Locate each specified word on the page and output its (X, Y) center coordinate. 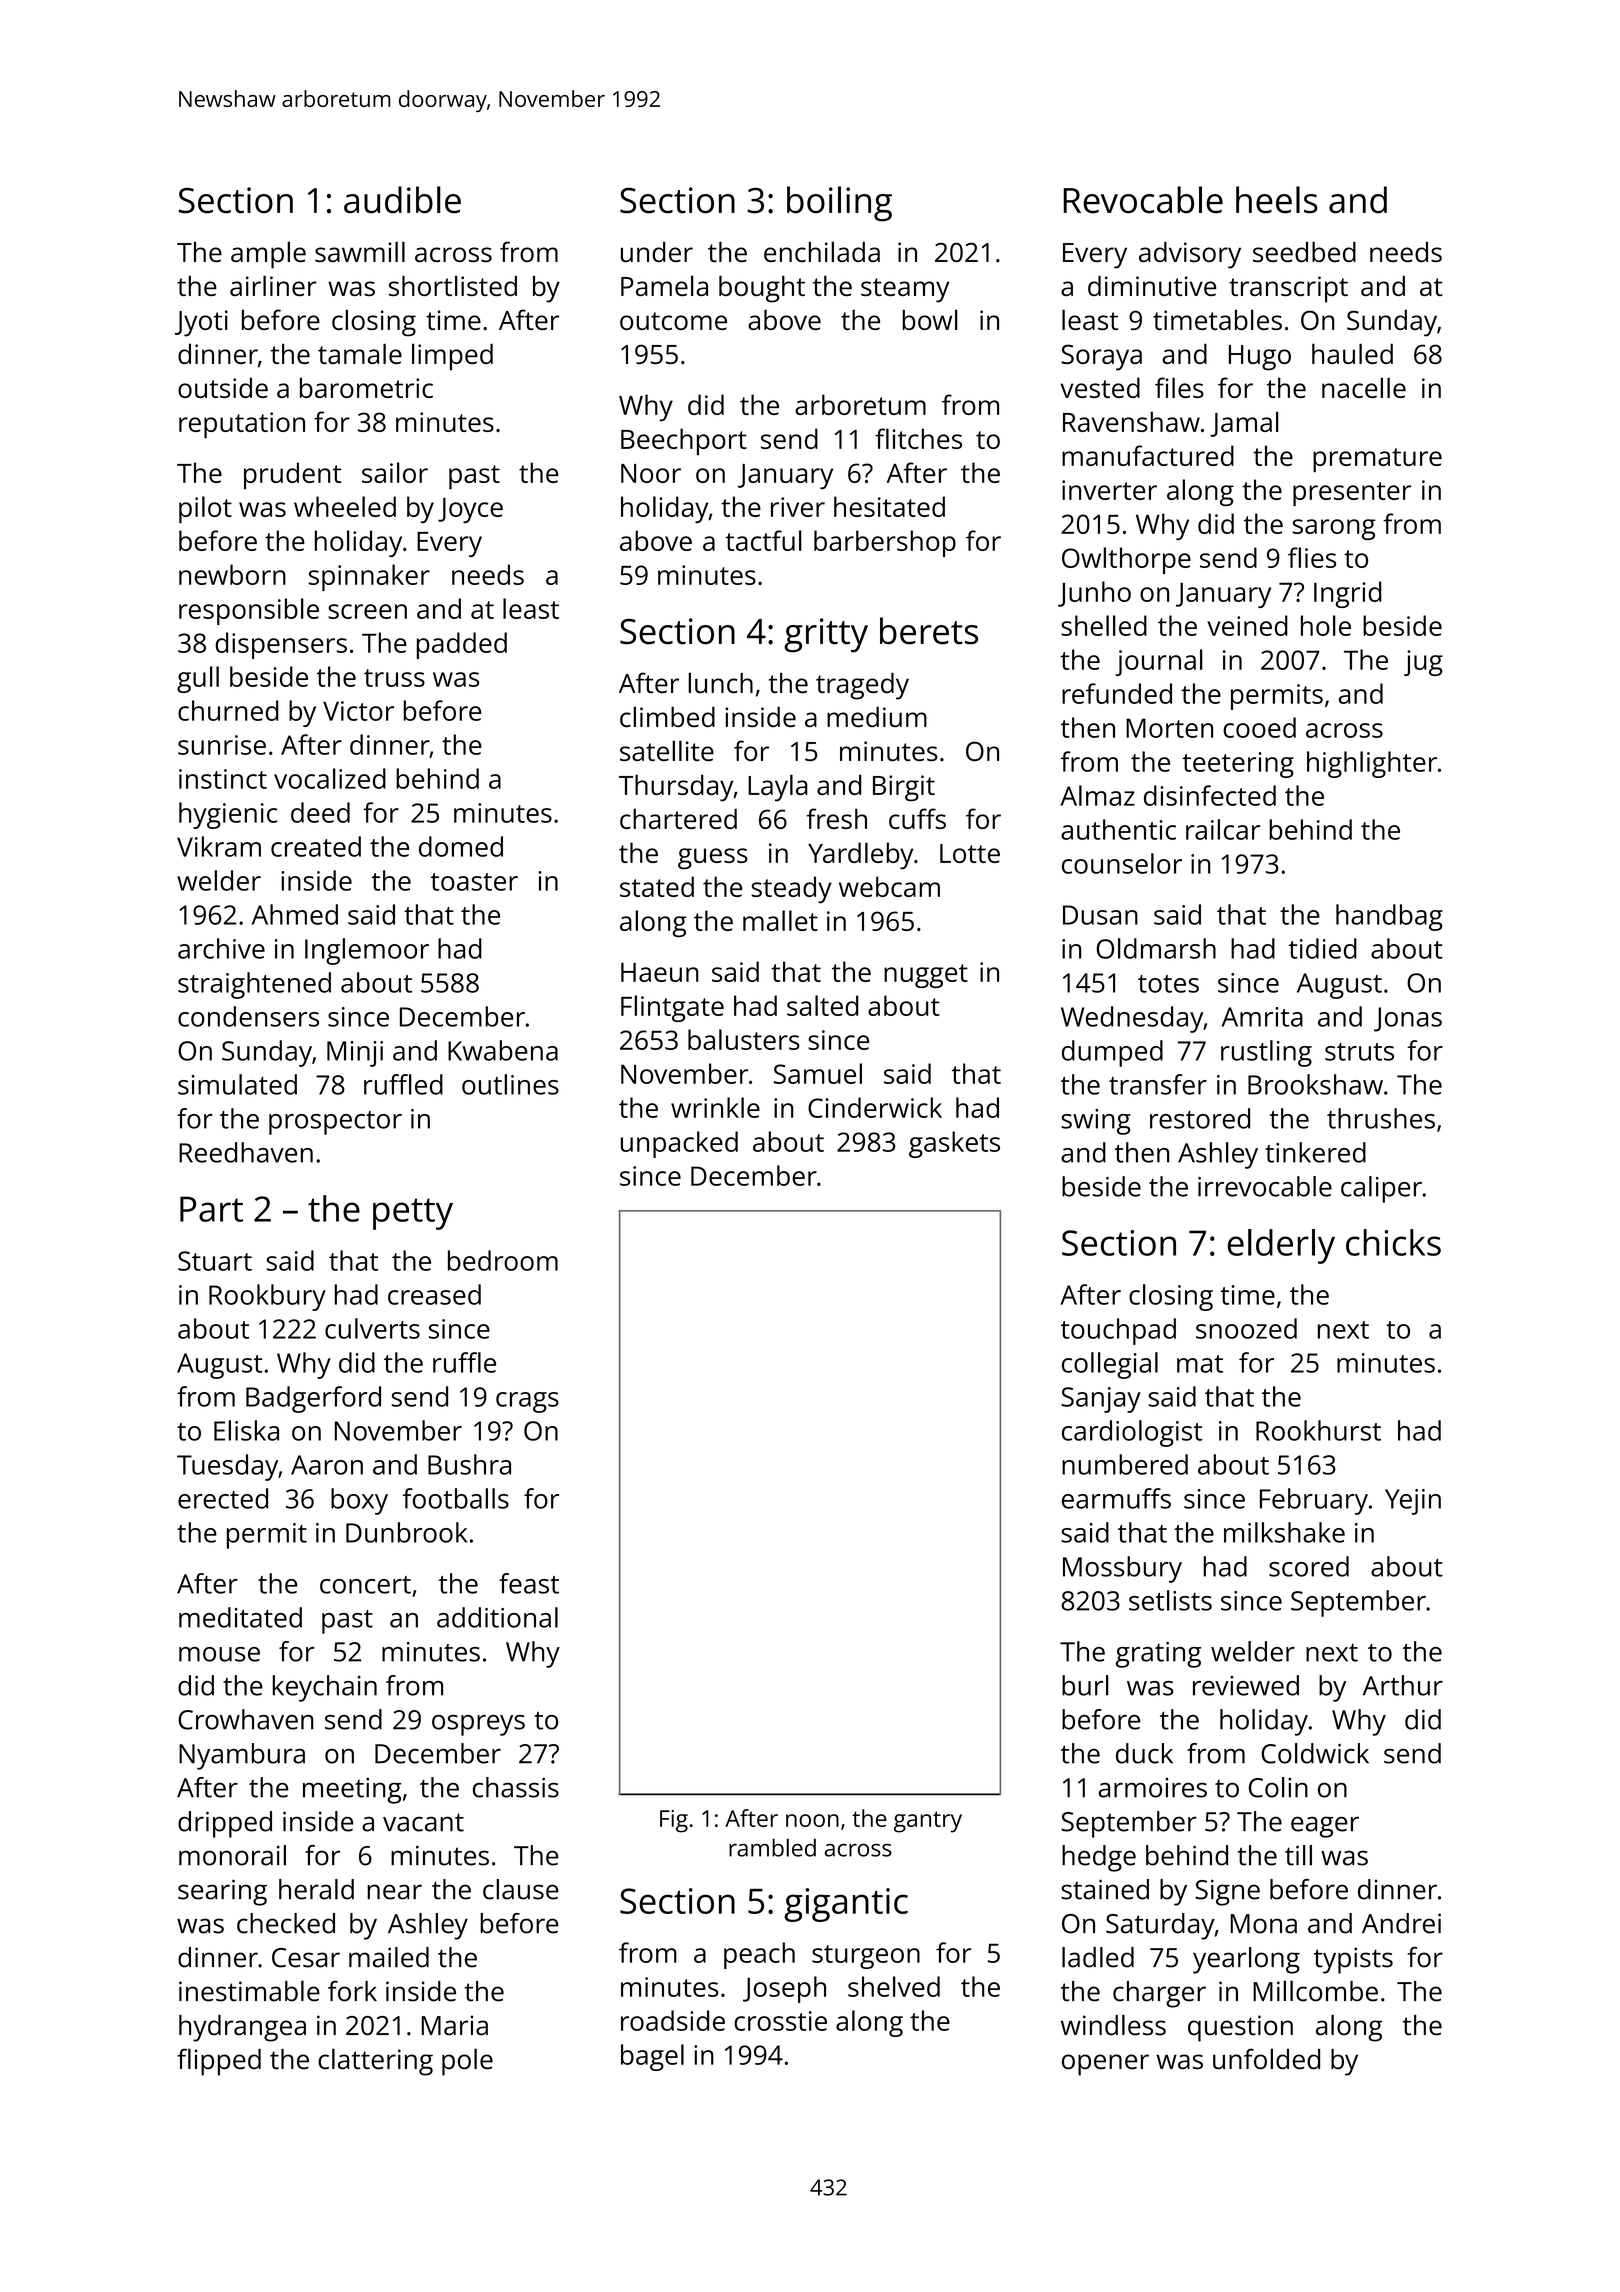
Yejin (1413, 1502)
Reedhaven (246, 1152)
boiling (839, 204)
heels (1277, 200)
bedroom (503, 1260)
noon (812, 1820)
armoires (1153, 1788)
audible (402, 200)
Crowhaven (245, 1719)
